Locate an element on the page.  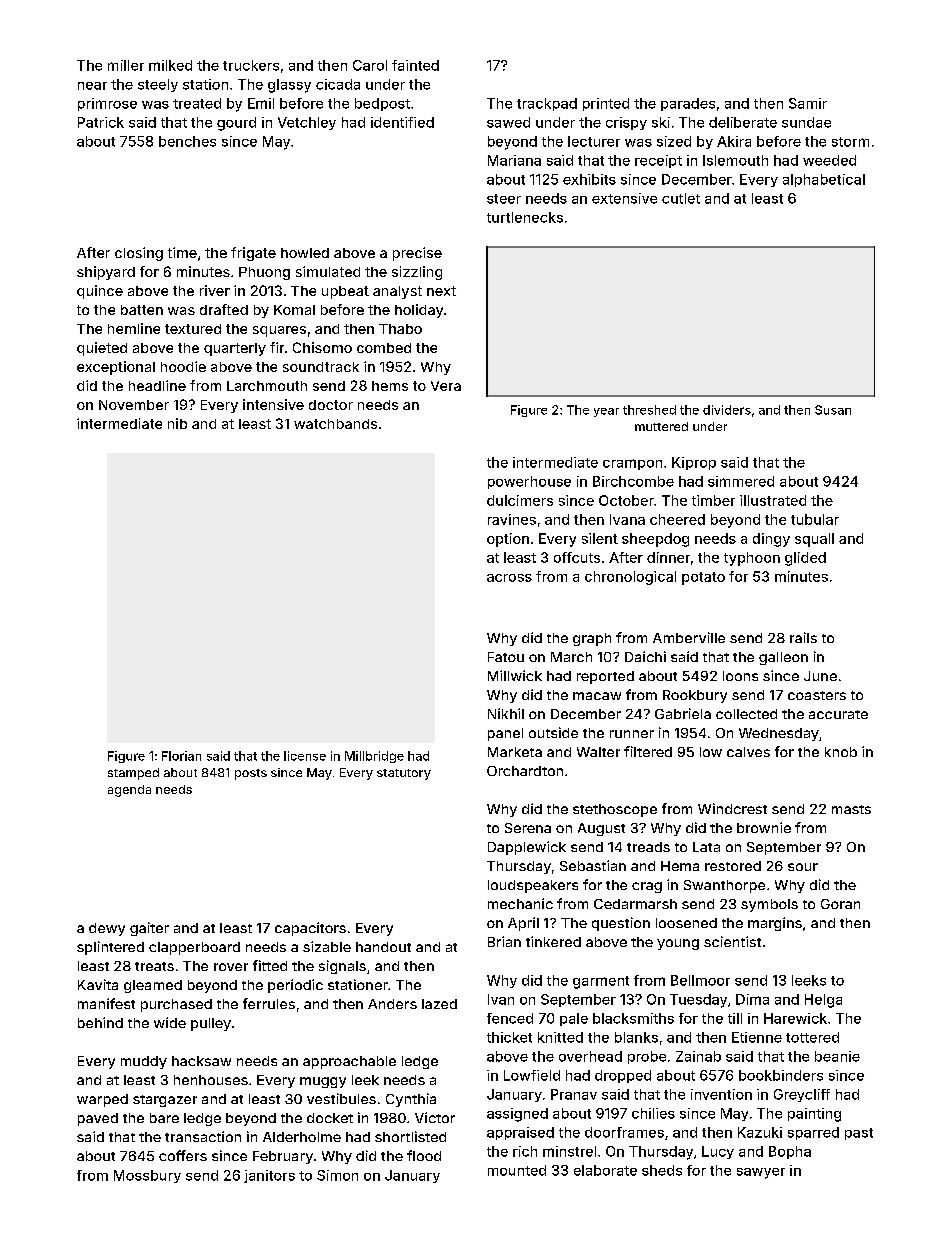
watchbands is located at coordinates (335, 424).
